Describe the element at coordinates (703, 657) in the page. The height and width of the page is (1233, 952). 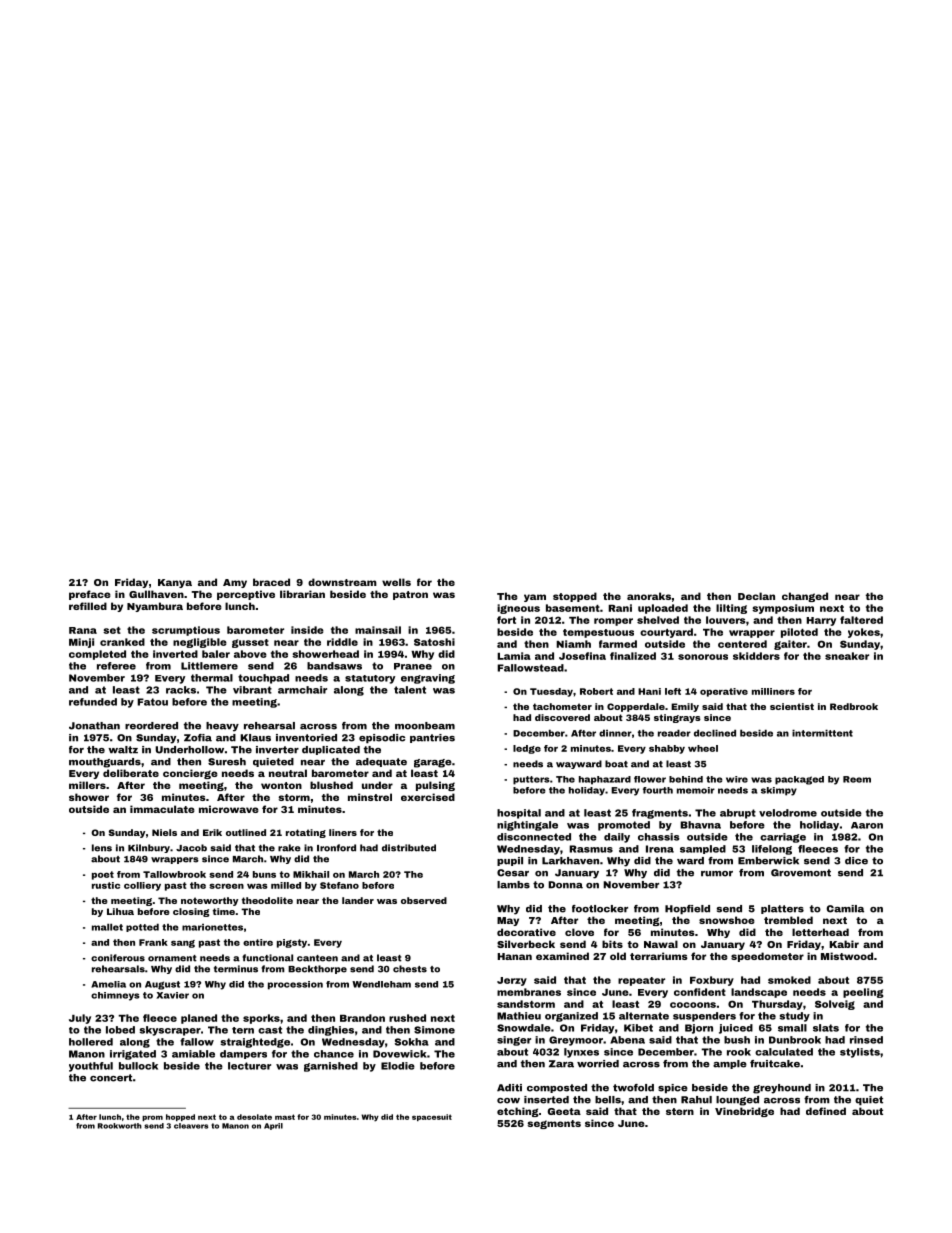
I see `sonorous` at that location.
